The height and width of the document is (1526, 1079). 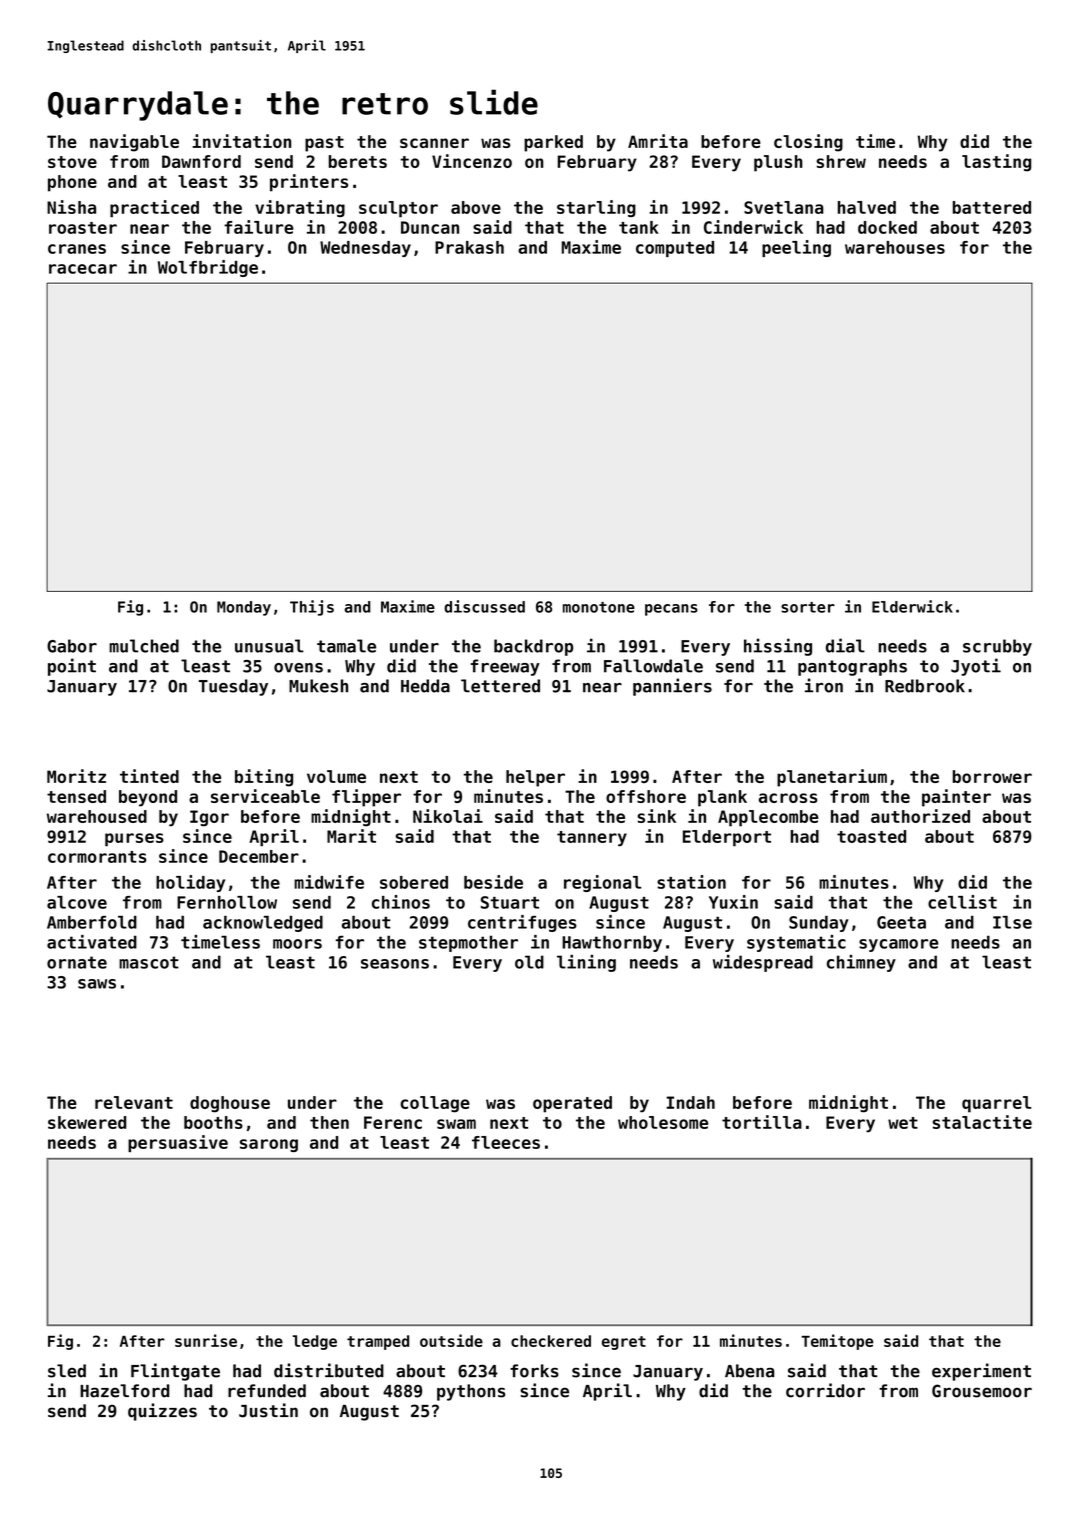 I want to click on cellist, so click(x=962, y=902).
